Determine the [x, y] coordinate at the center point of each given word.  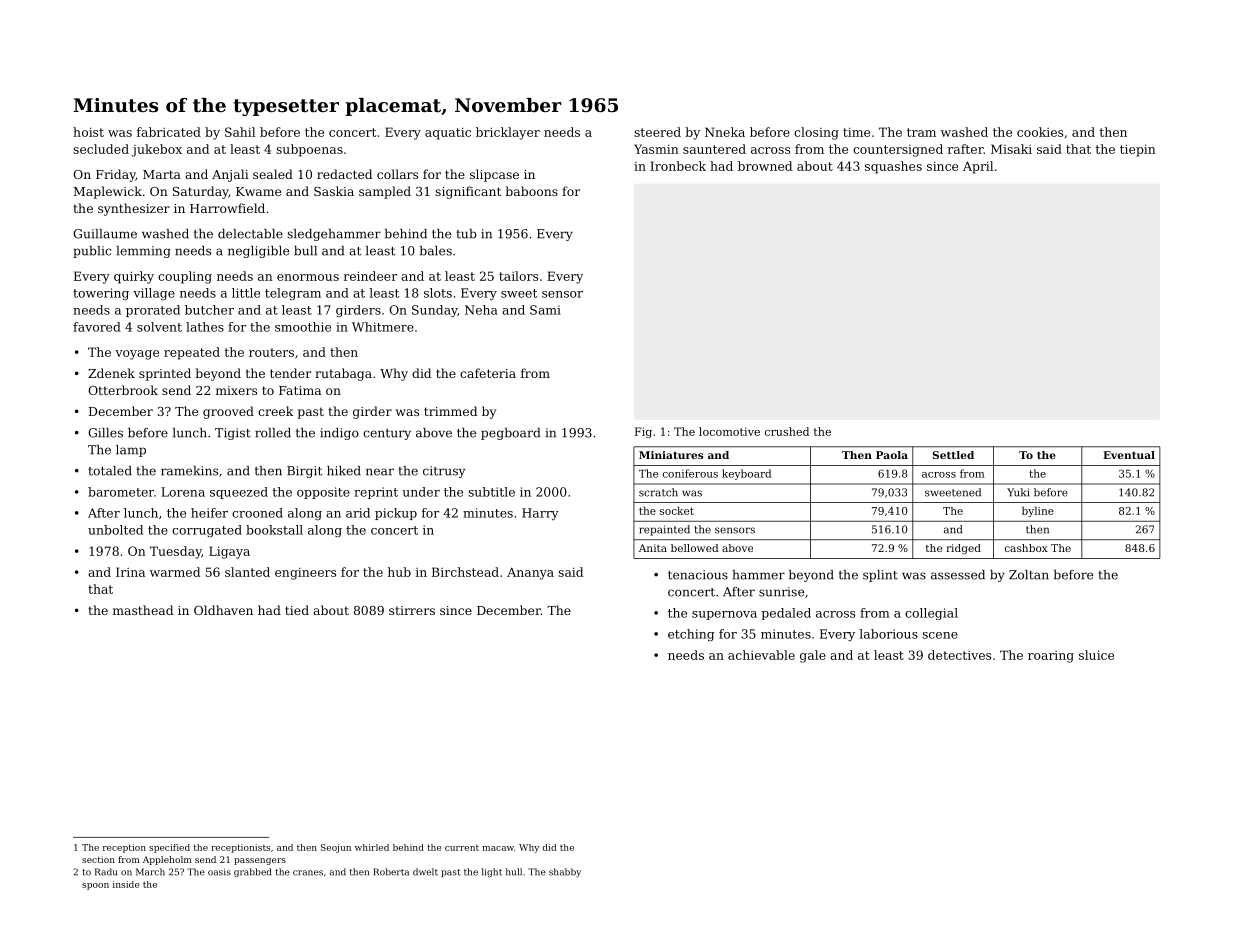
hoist [88, 132]
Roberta [391, 872]
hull [514, 872]
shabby [565, 872]
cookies [1040, 132]
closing [816, 133]
